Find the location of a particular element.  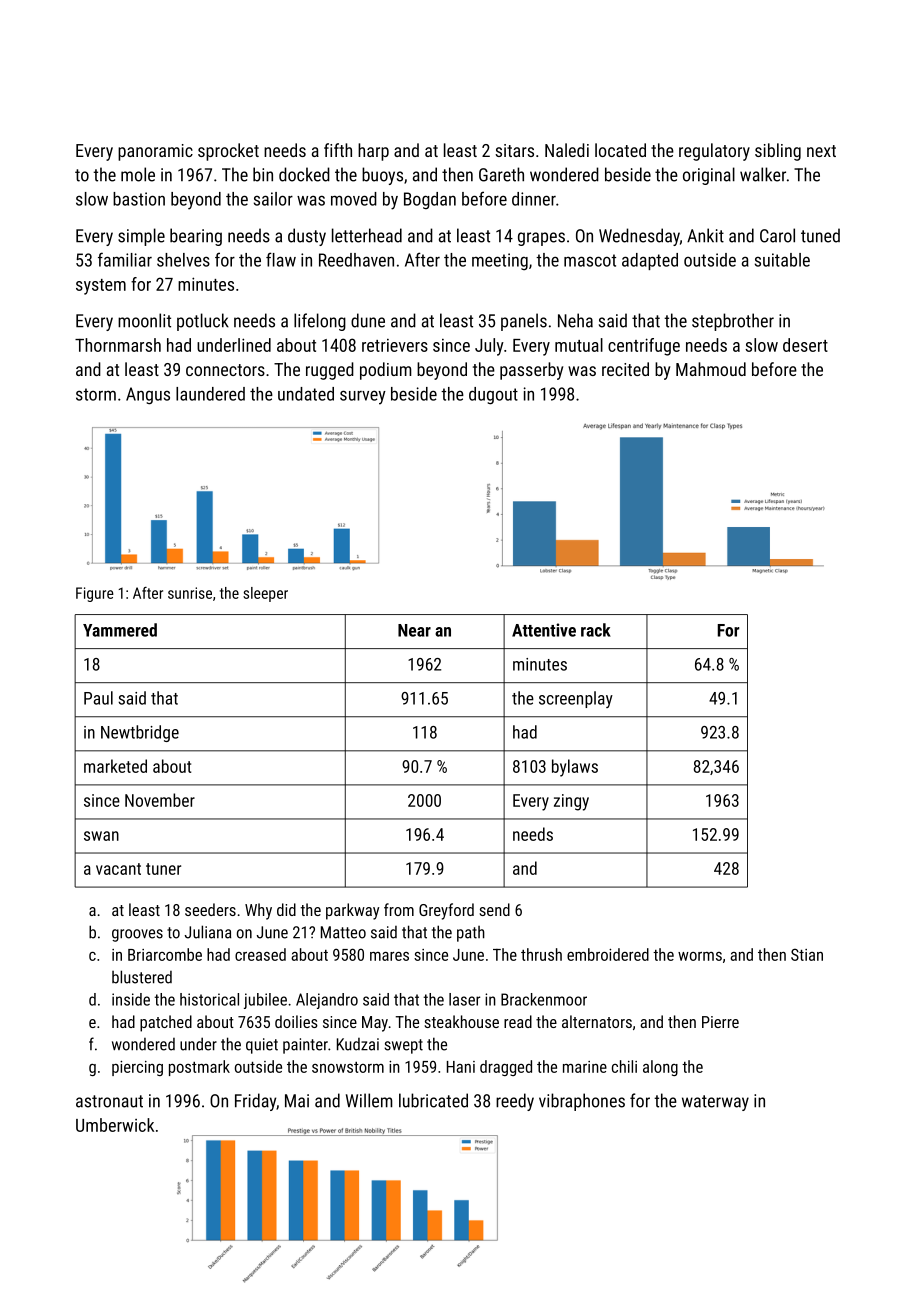

Why is located at coordinates (258, 911).
